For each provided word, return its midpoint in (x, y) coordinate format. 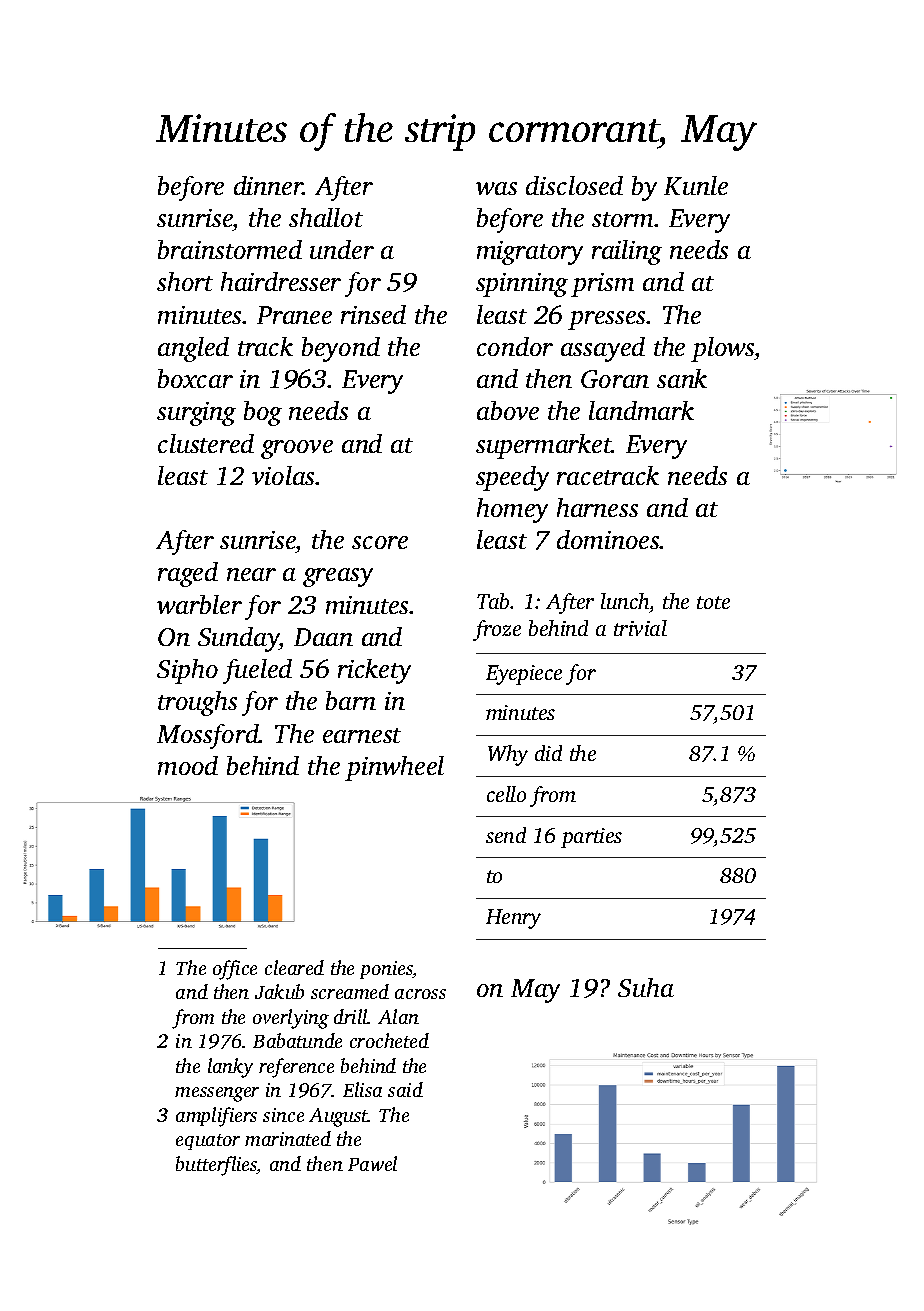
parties (591, 838)
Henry (513, 919)
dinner (268, 185)
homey (512, 510)
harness (597, 507)
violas (284, 475)
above (508, 410)
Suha (646, 987)
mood (188, 765)
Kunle (696, 185)
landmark (641, 410)
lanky (230, 1068)
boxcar (195, 378)
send (506, 835)
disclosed (574, 185)
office (235, 970)
